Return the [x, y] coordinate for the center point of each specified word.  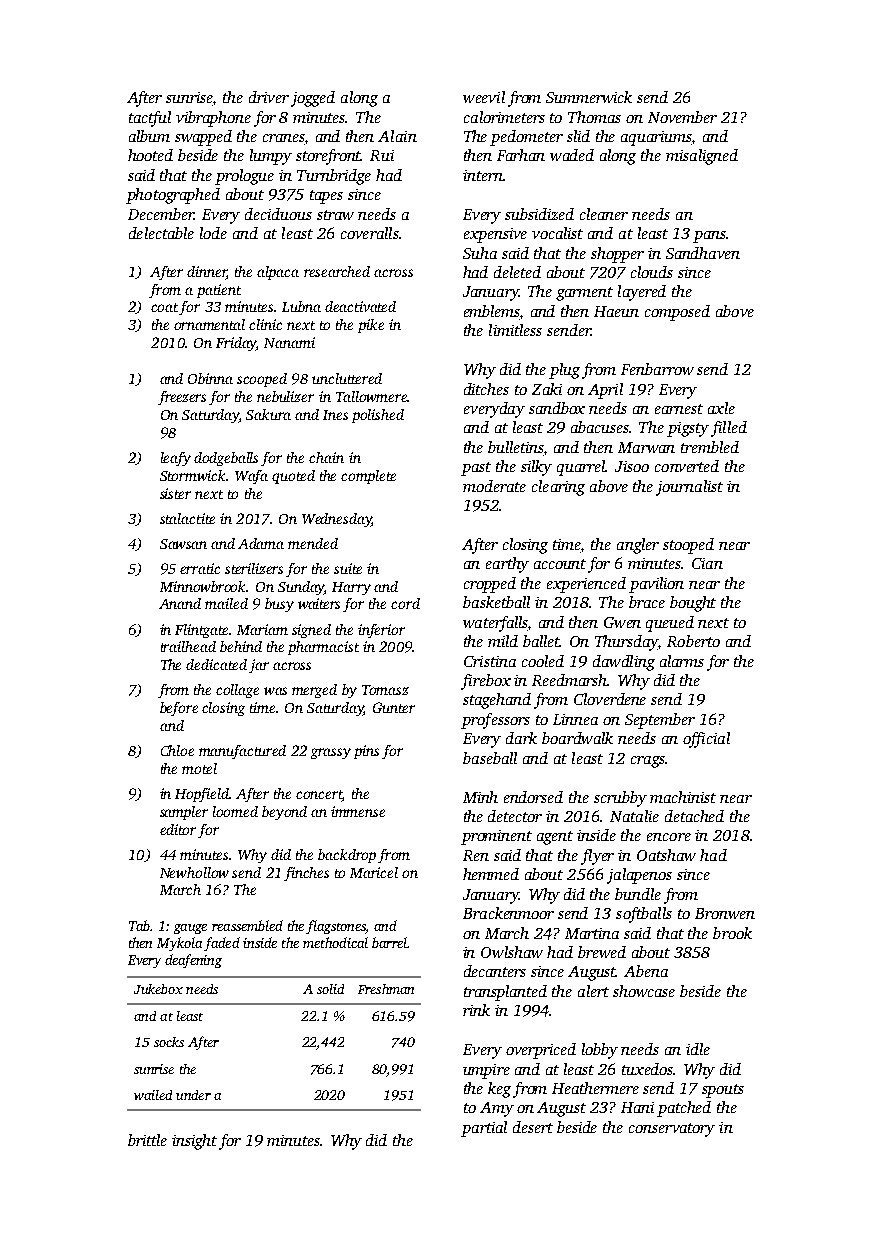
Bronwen [725, 913]
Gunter [394, 707]
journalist [689, 488]
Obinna [210, 378]
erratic [200, 568]
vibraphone [213, 119]
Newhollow [194, 872]
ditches [486, 389]
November [682, 117]
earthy [507, 565]
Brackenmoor [508, 913]
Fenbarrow [657, 369]
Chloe [177, 750]
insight [194, 1142]
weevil [484, 97]
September [660, 721]
